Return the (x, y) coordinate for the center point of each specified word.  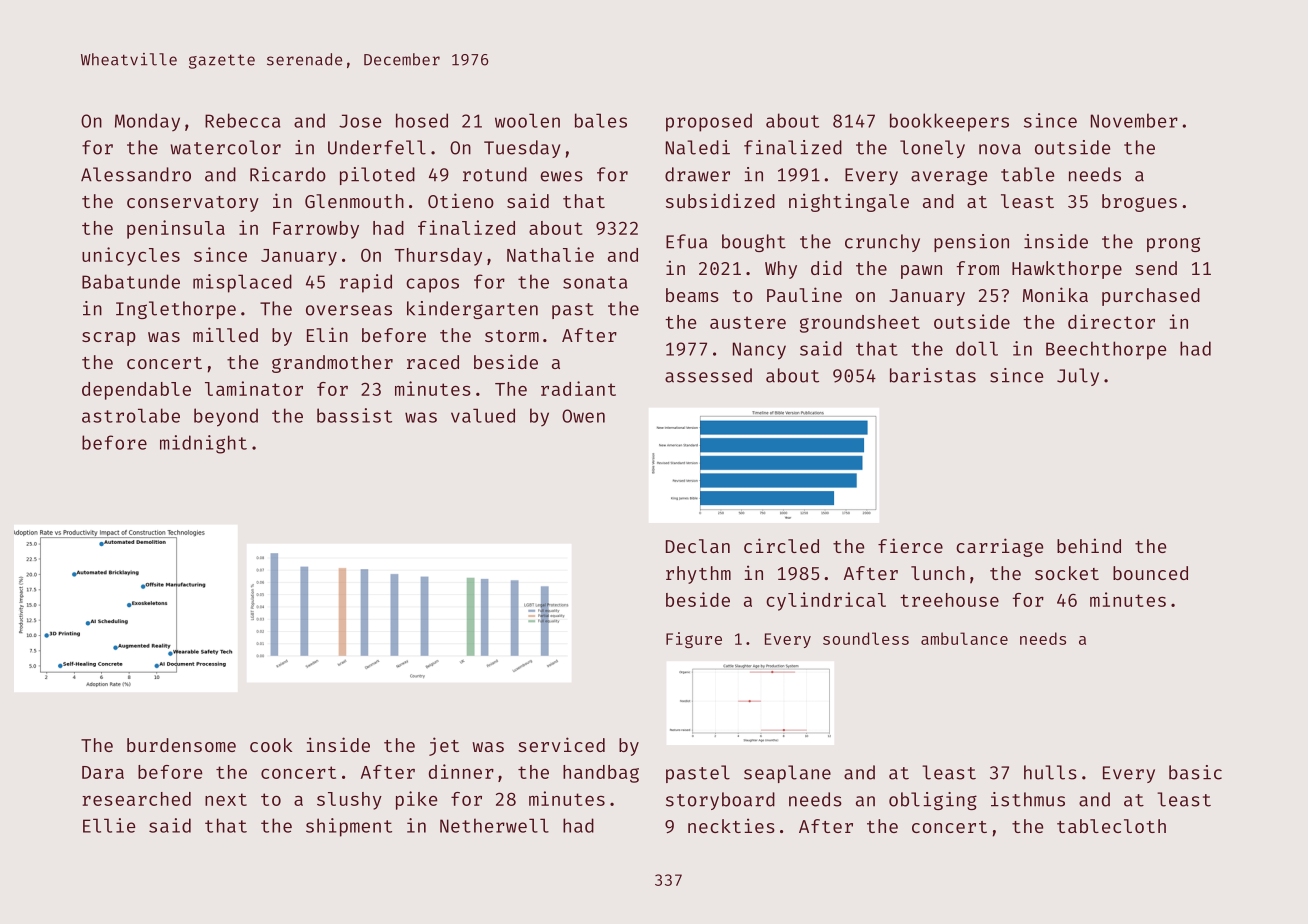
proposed (709, 122)
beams (692, 295)
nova (1000, 149)
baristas (933, 375)
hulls (1050, 772)
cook (271, 745)
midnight (203, 444)
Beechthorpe (1106, 350)
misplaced (242, 283)
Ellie (109, 825)
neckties (731, 825)
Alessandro (136, 174)
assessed (708, 375)
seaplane (787, 774)
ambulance (964, 638)
